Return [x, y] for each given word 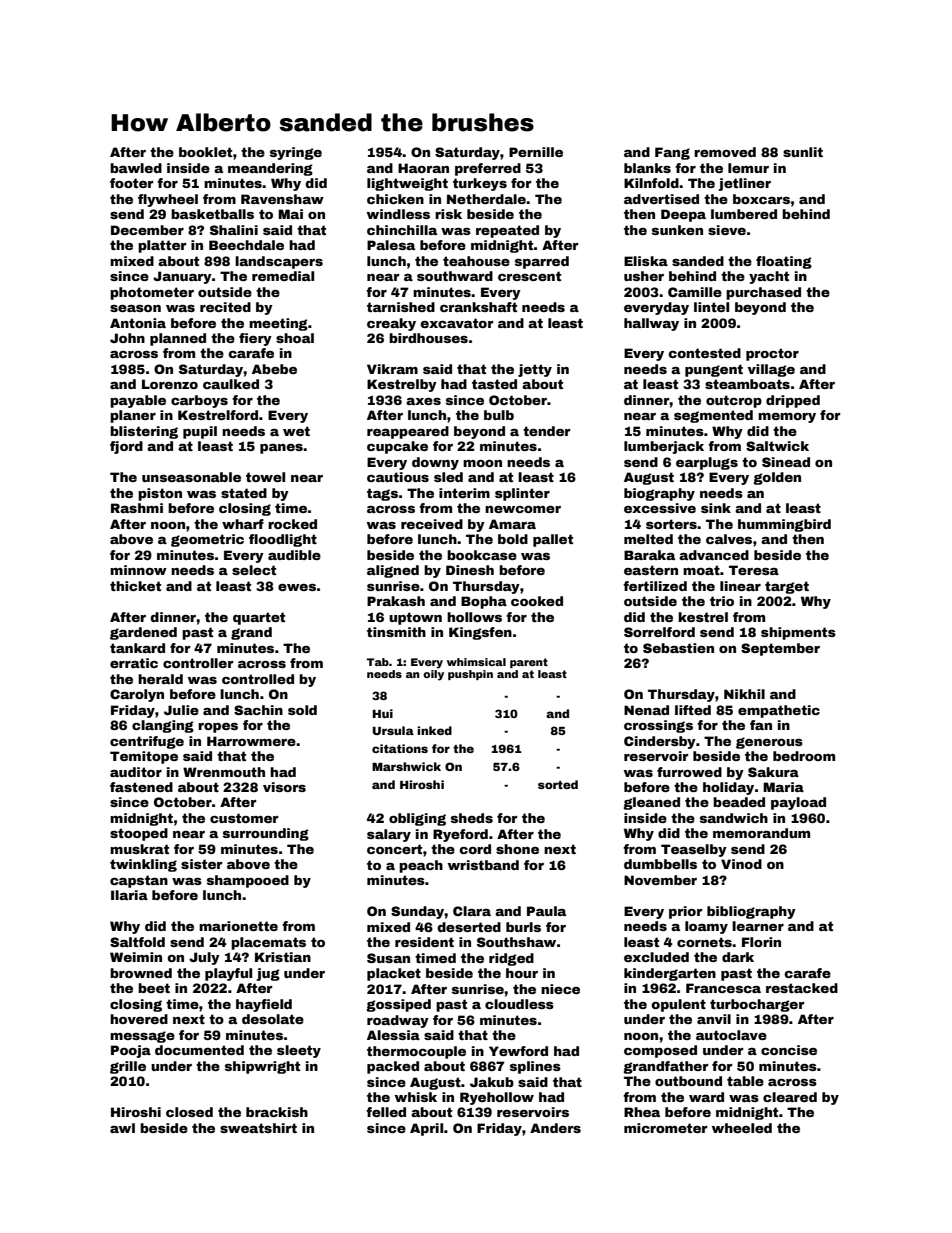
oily [433, 675]
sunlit [803, 152]
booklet [205, 152]
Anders [555, 1128]
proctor [772, 354]
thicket [135, 586]
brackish [277, 1112]
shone [517, 849]
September [780, 649]
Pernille [536, 152]
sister [201, 864]
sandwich [734, 818]
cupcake [397, 447]
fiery [255, 339]
